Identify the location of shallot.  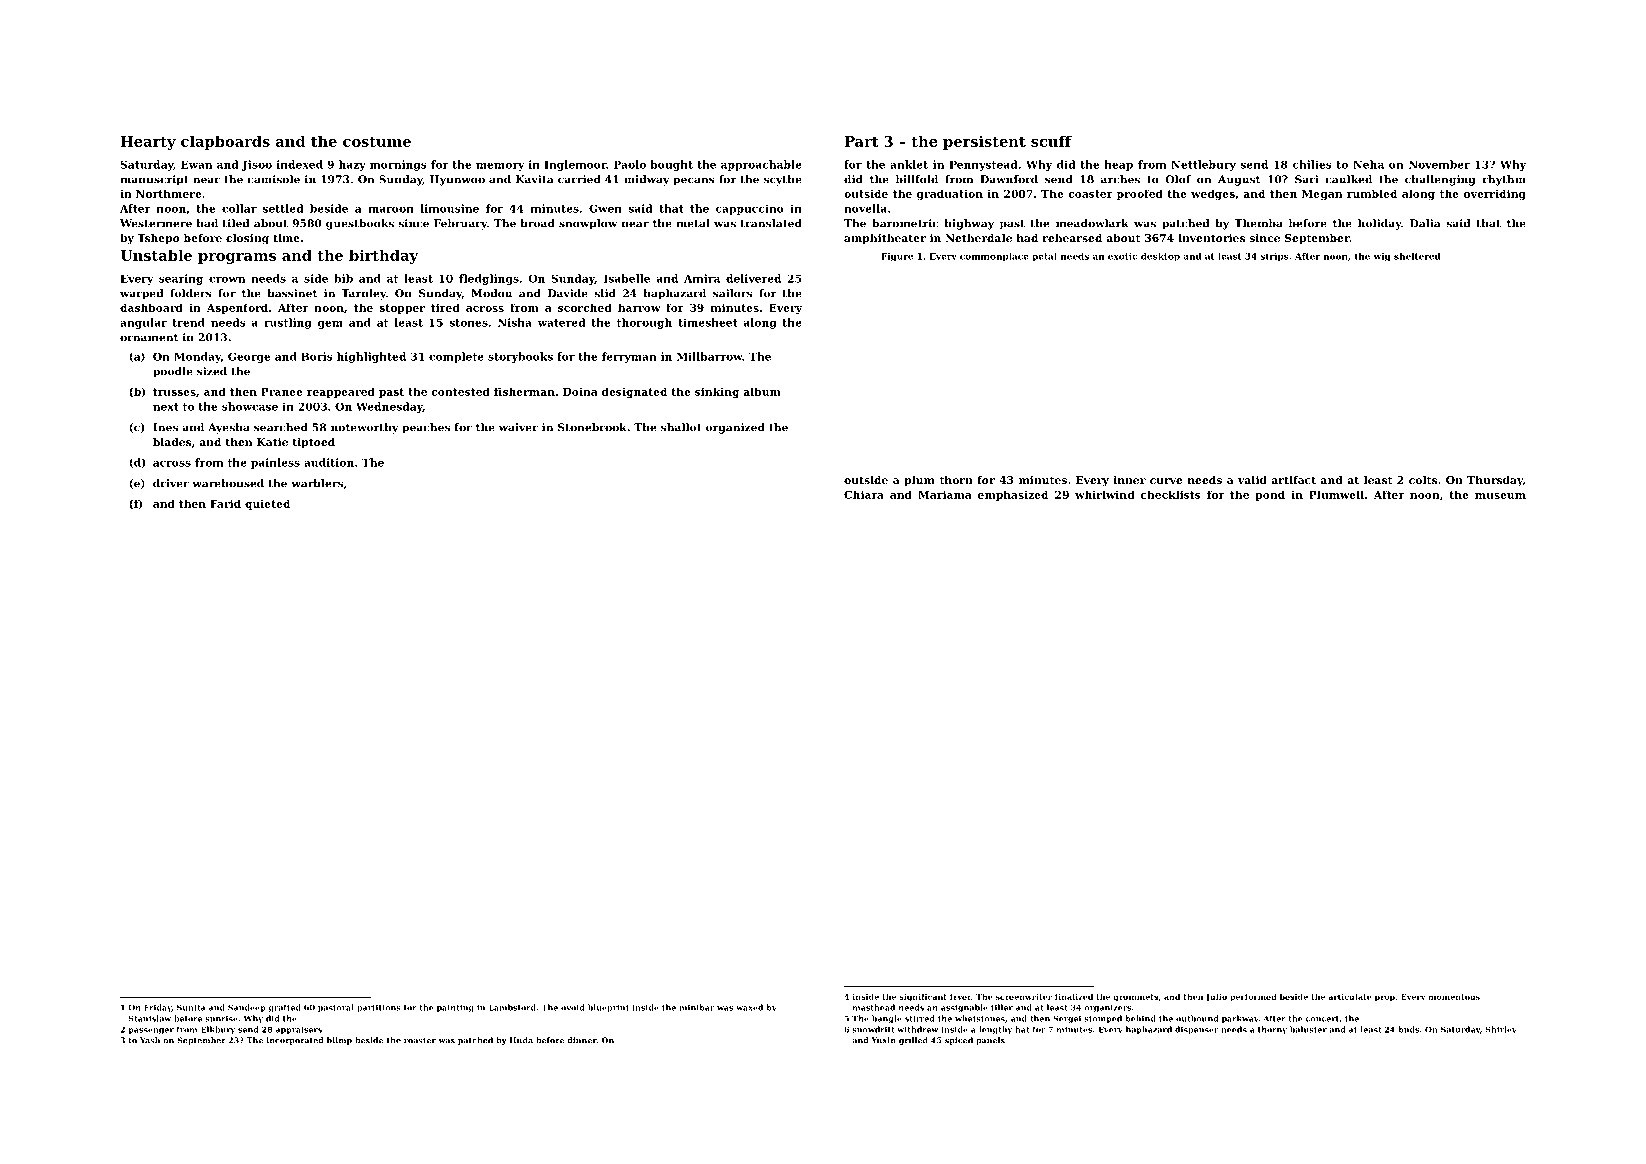
(681, 427).
